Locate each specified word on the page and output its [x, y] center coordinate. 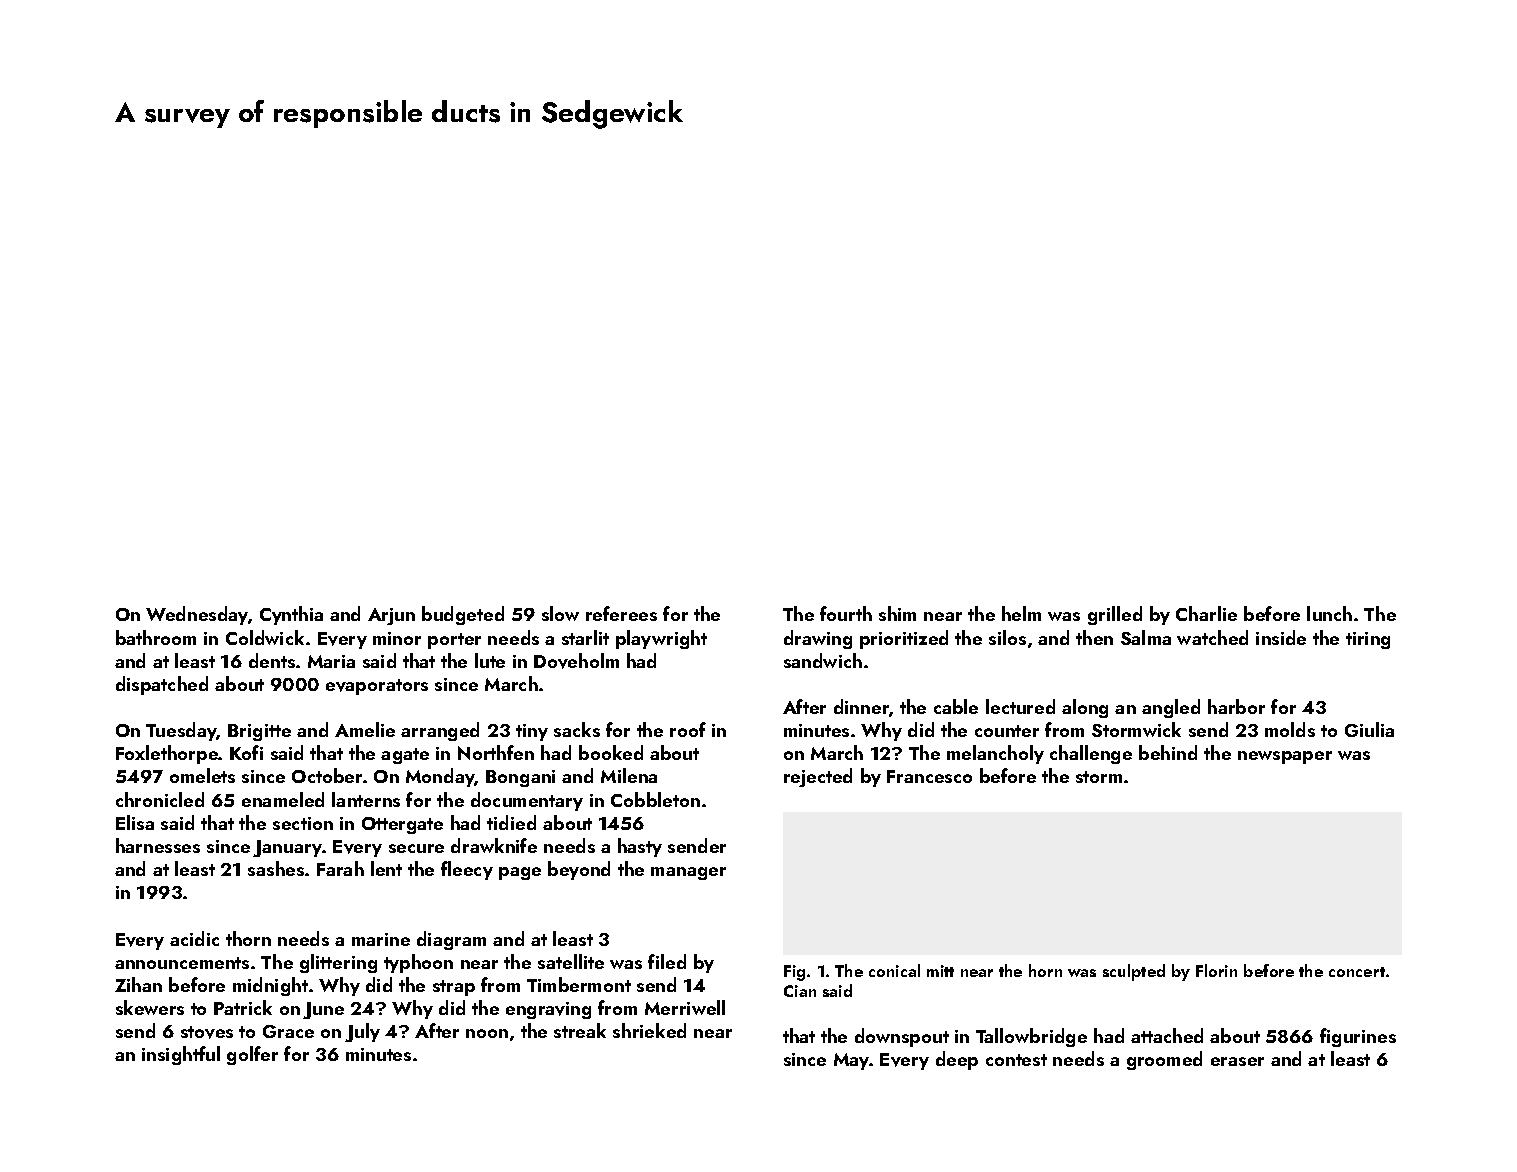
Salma [1146, 637]
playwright [661, 639]
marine [381, 939]
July [362, 1032]
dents [272, 660]
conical [894, 970]
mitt [940, 971]
